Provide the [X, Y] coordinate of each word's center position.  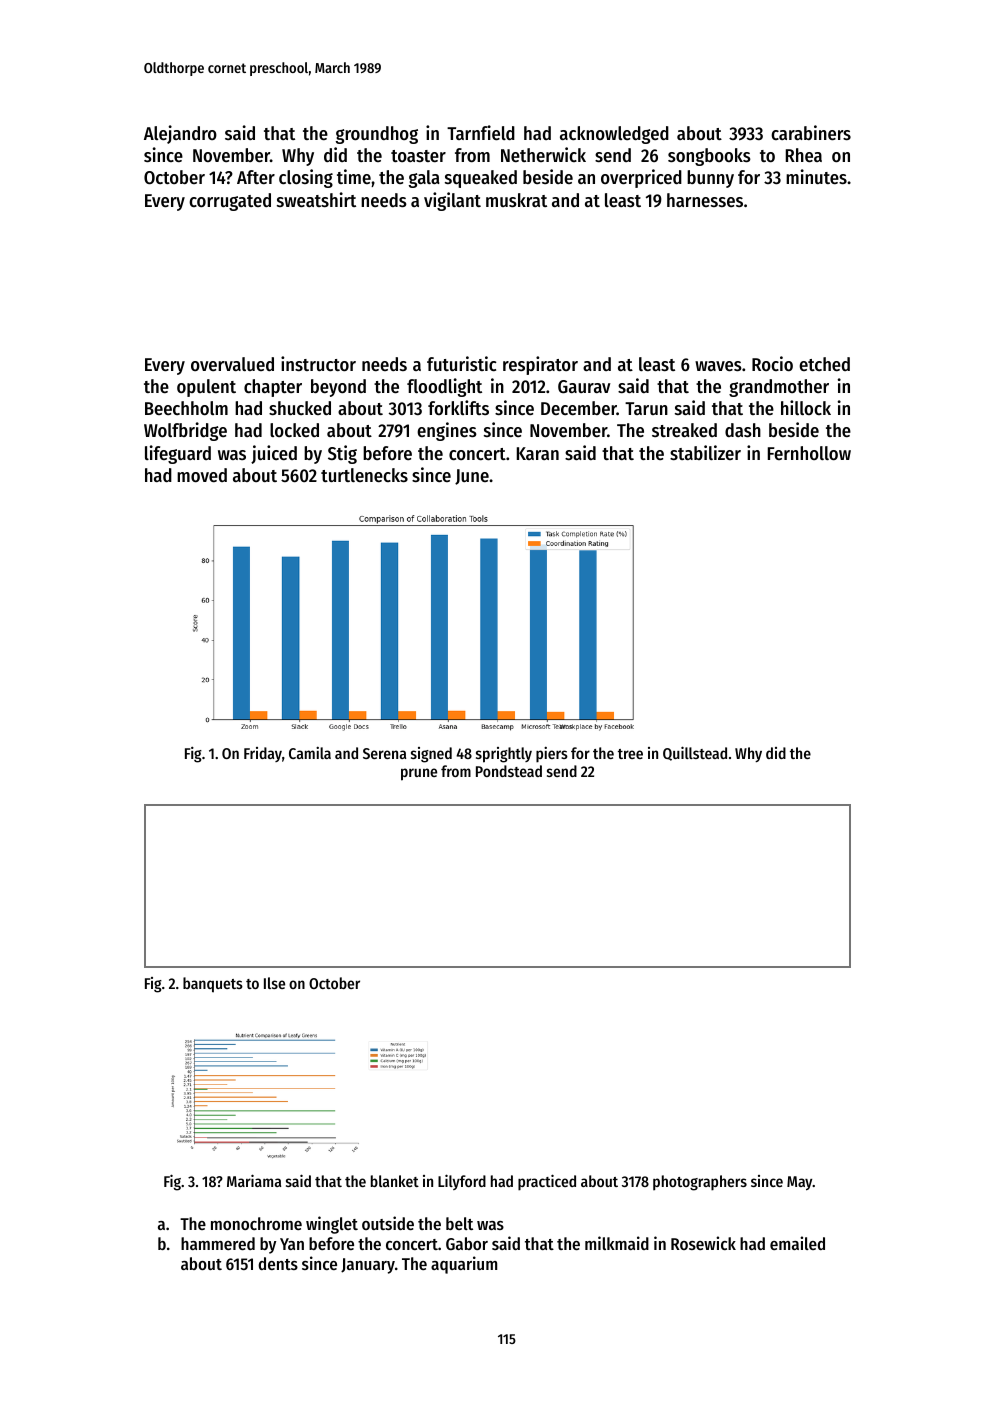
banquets [213, 985]
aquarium [464, 1265]
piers [552, 754]
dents [278, 1263]
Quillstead [695, 753]
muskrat [516, 200]
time [354, 176]
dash [743, 430]
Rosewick [703, 1243]
